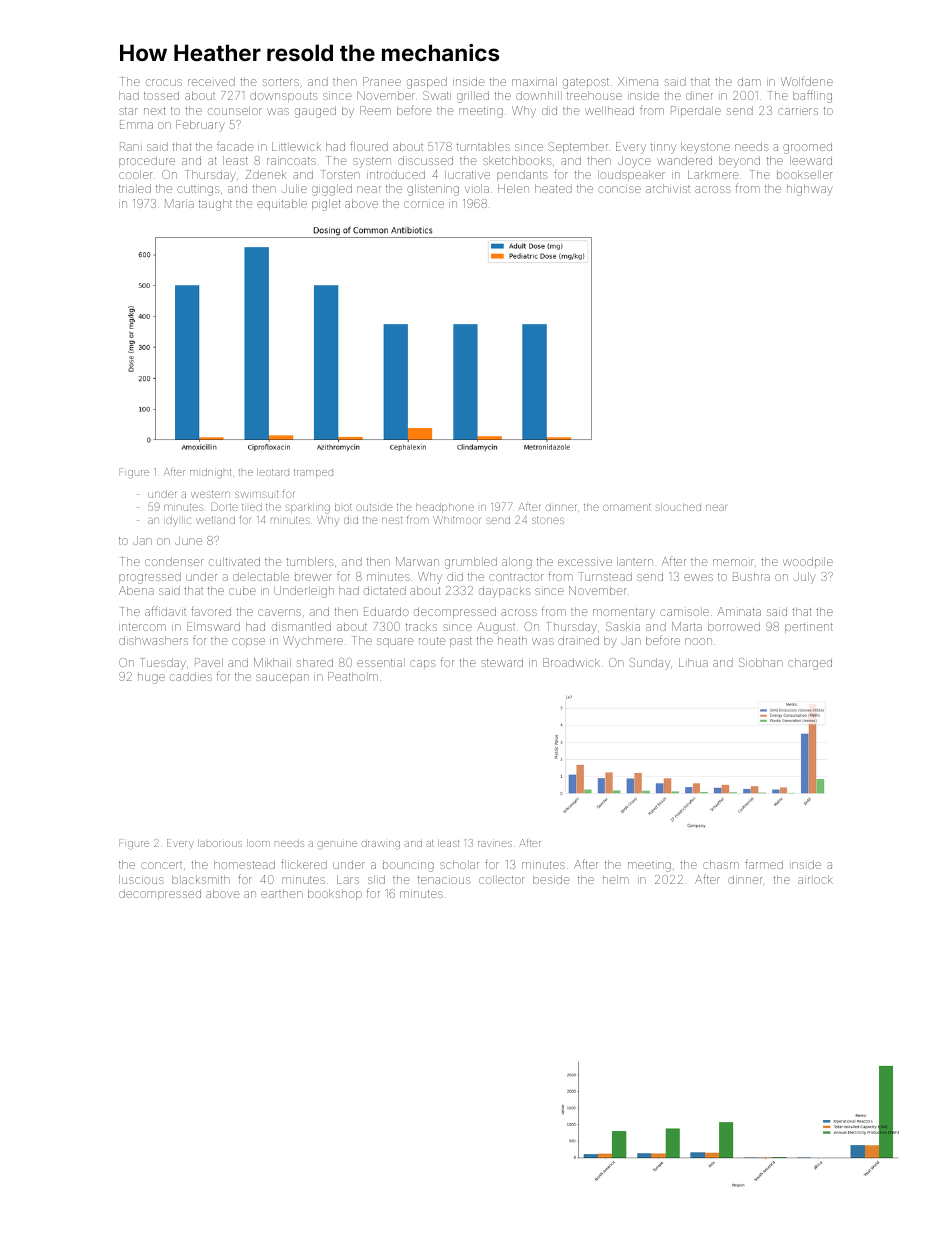 The height and width of the page is (1233, 952). What do you see at coordinates (445, 508) in the page?
I see `headphone` at bounding box center [445, 508].
